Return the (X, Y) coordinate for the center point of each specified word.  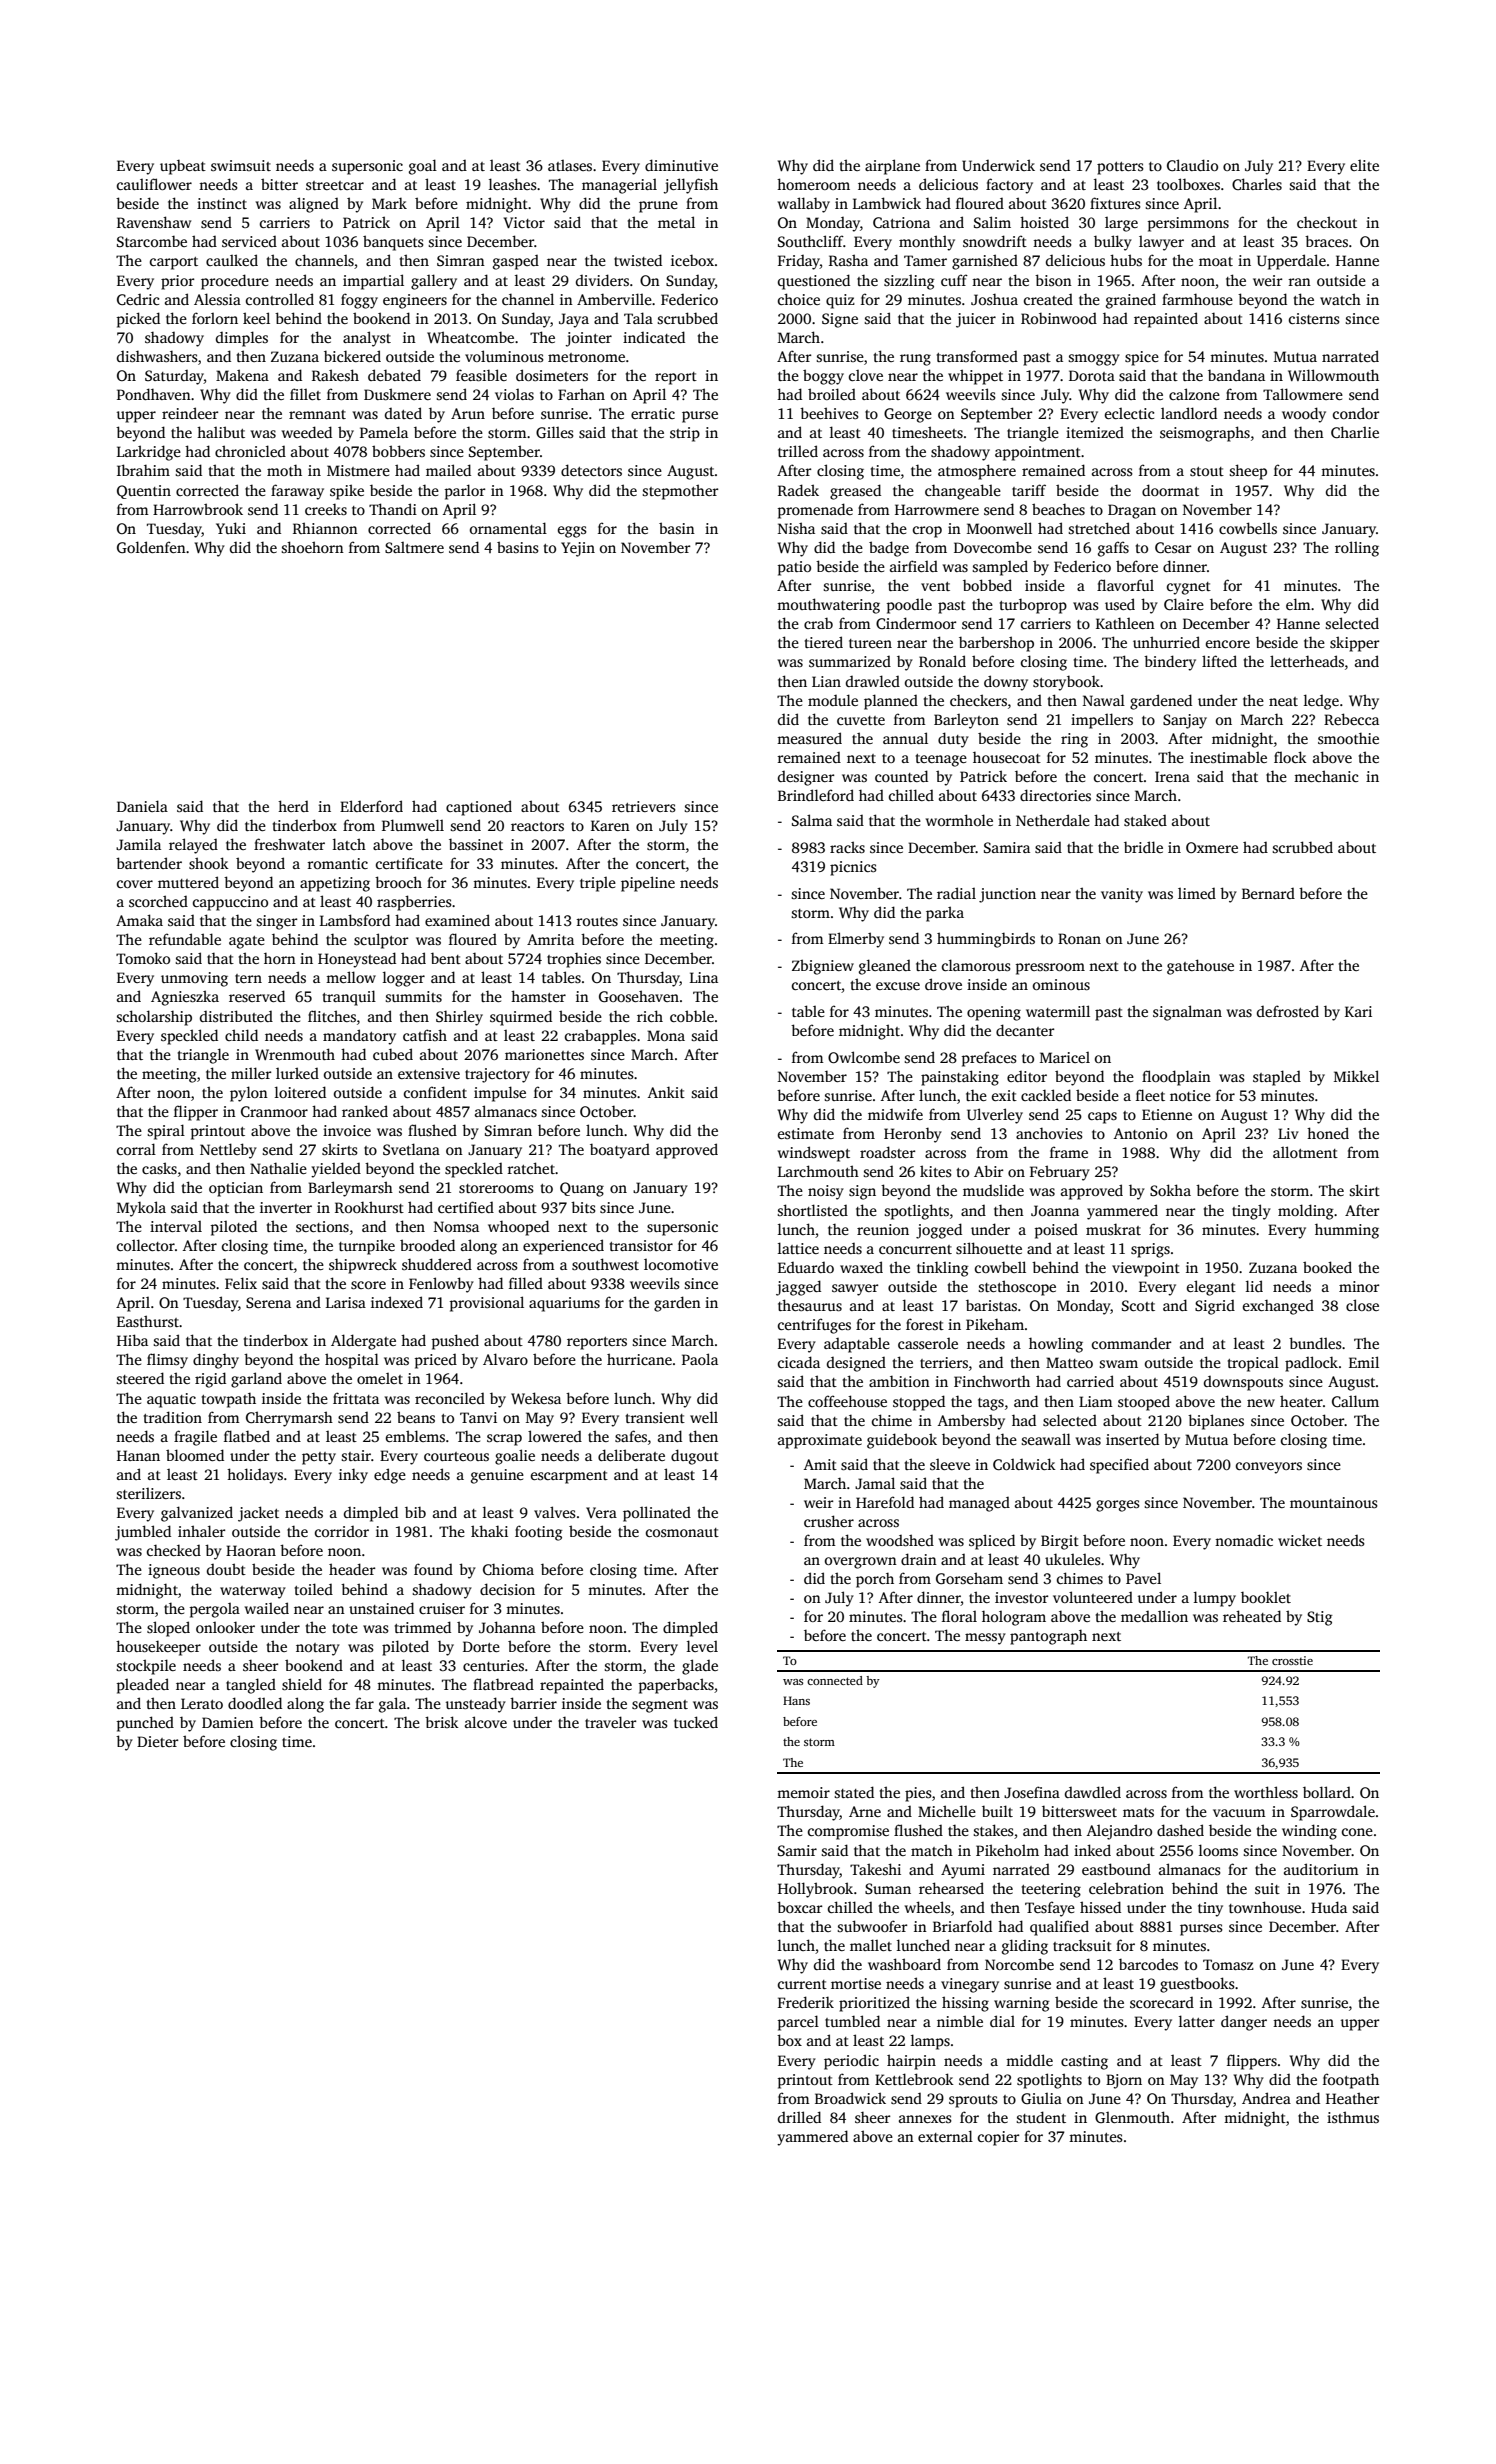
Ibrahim (143, 470)
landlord (1189, 413)
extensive (429, 1073)
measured (809, 738)
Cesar (1173, 547)
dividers (602, 280)
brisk (442, 1722)
